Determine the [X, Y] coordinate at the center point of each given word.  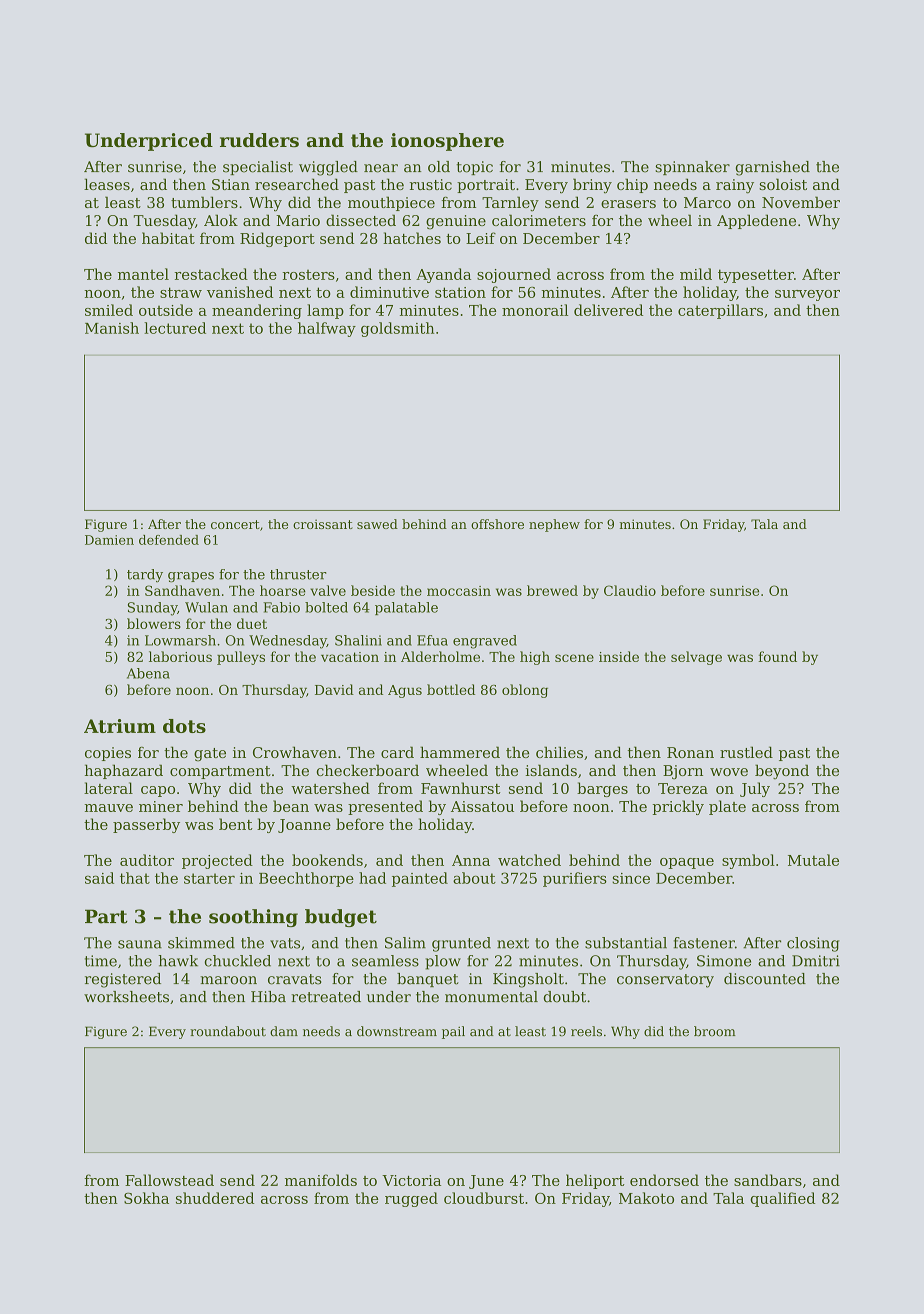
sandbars [768, 1180]
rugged [411, 1199]
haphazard [124, 771]
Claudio [630, 590]
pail [453, 1032]
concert [235, 524]
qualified [783, 1199]
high [535, 658]
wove [729, 772]
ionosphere [447, 142]
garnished [773, 168]
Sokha [146, 1198]
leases [107, 184]
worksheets [126, 997]
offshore [497, 524]
